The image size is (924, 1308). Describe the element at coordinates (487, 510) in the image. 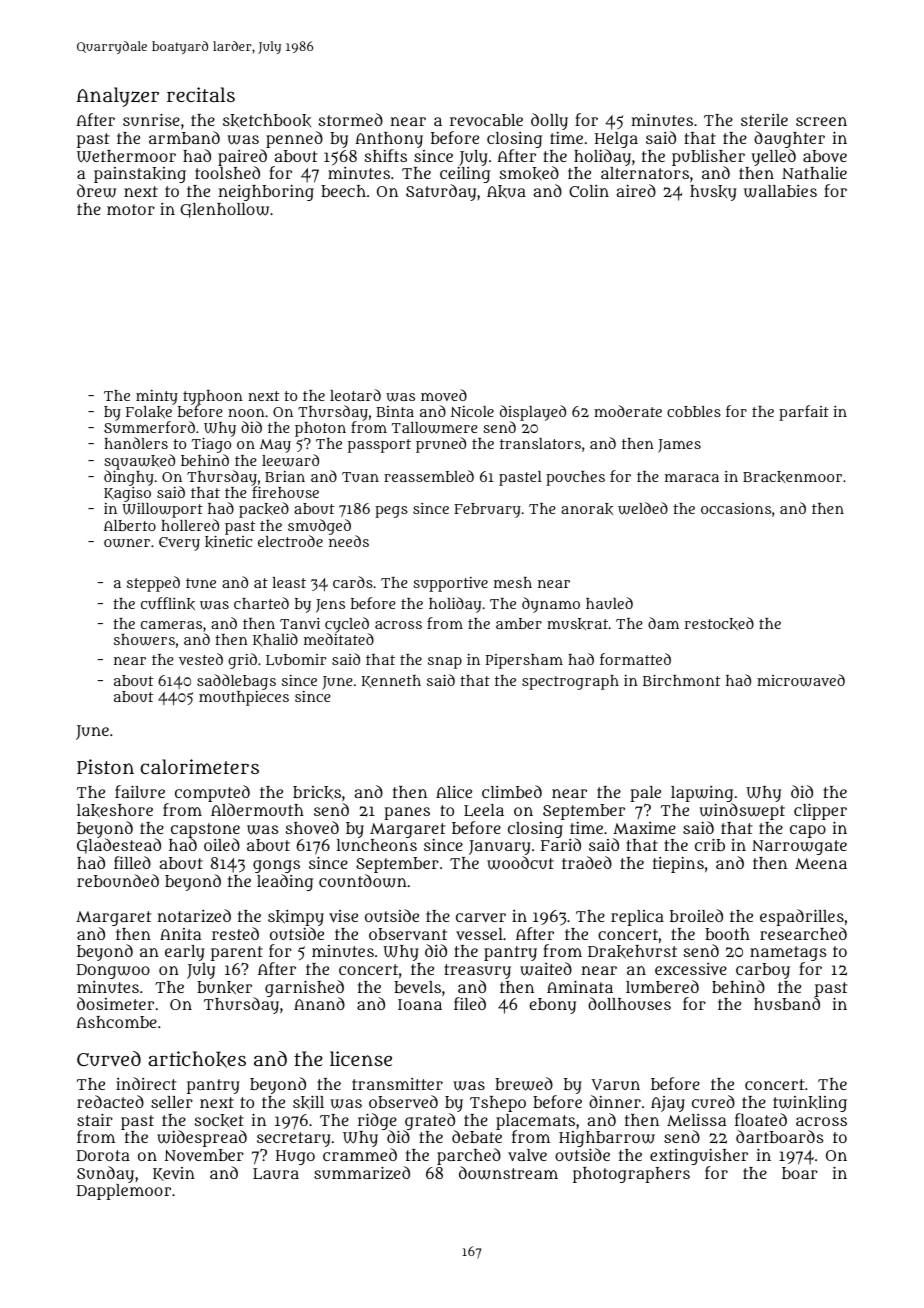

I see `February` at that location.
